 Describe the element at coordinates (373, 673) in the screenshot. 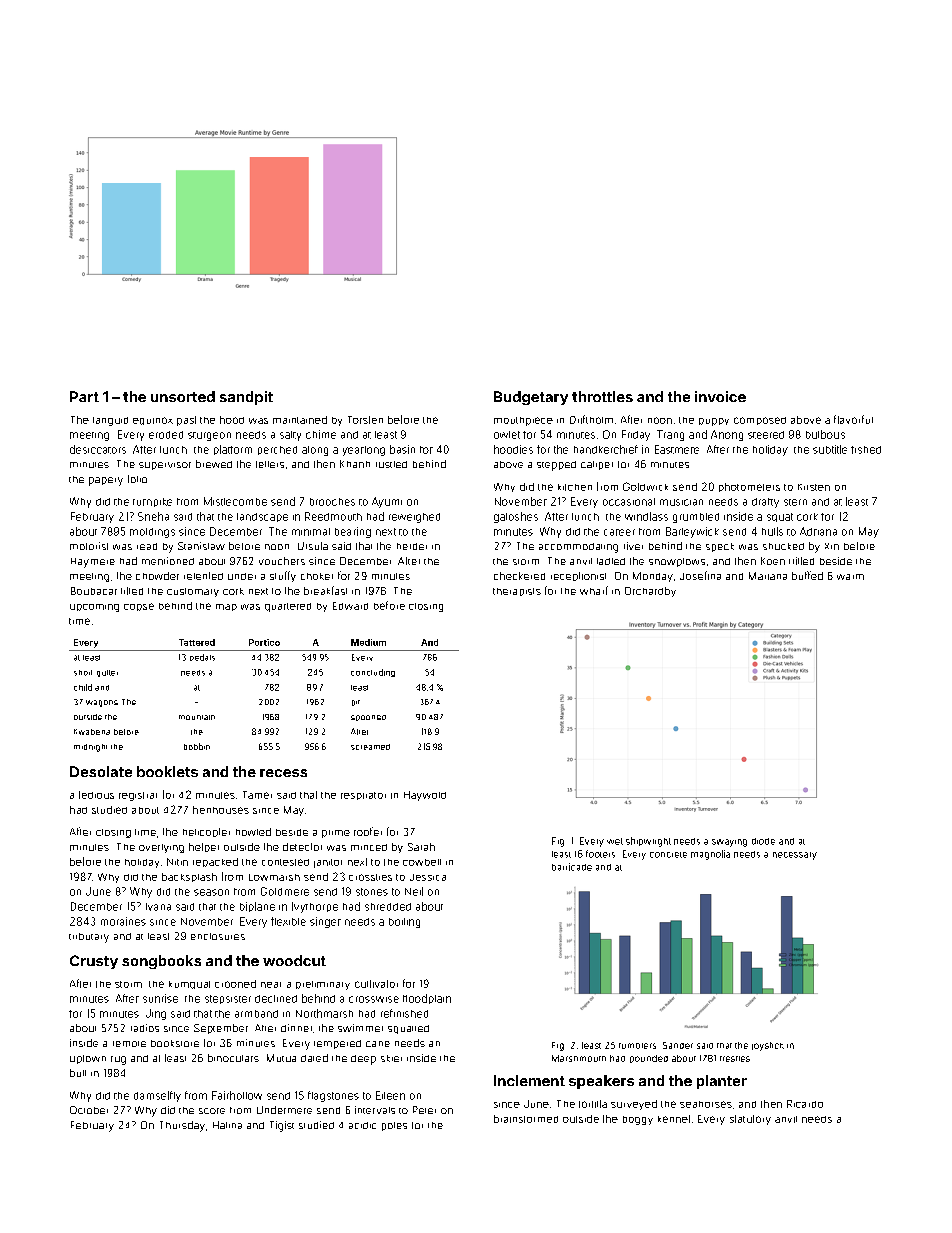

I see `concluding` at that location.
